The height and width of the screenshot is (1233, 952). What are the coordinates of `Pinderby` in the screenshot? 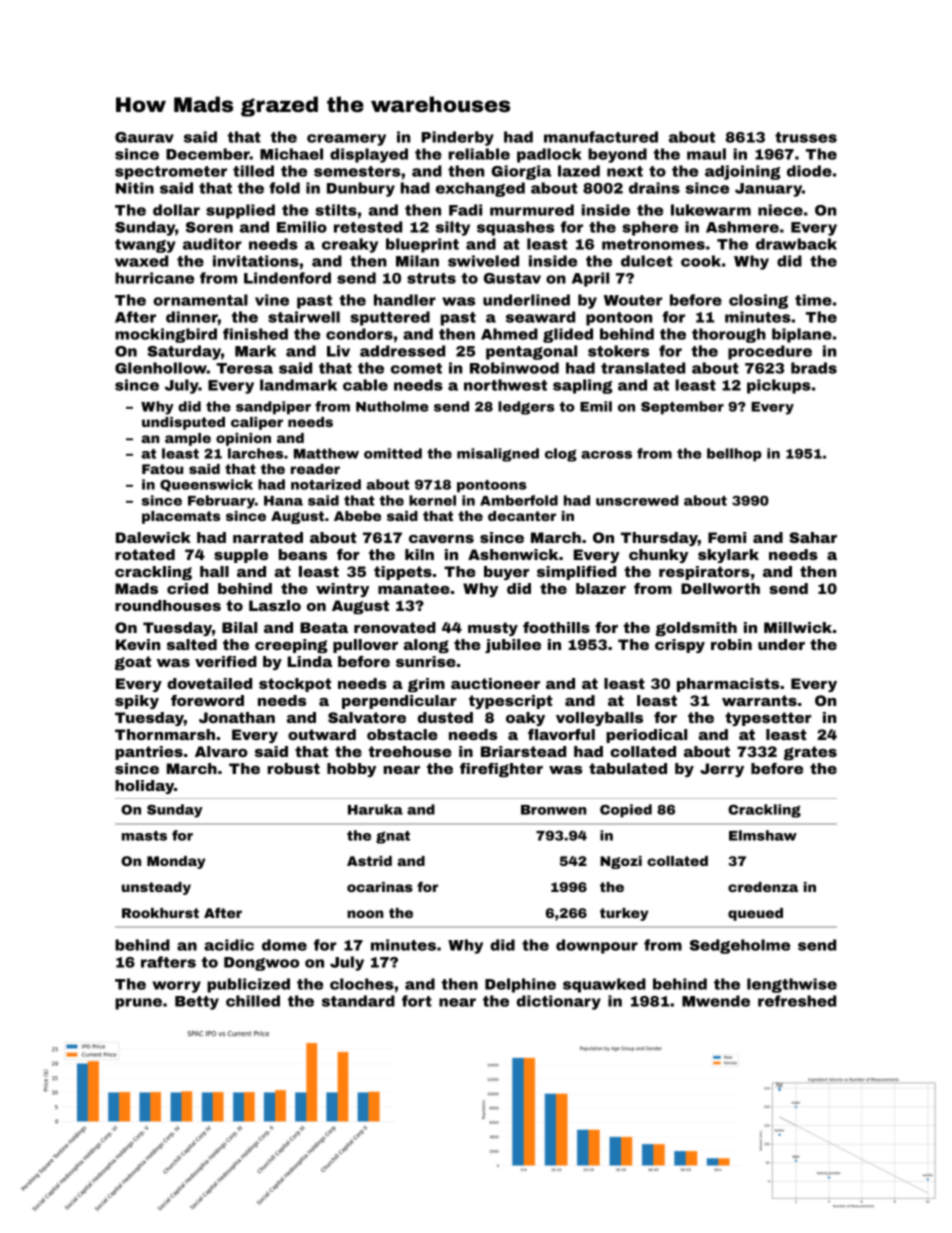 It's located at (457, 138).
